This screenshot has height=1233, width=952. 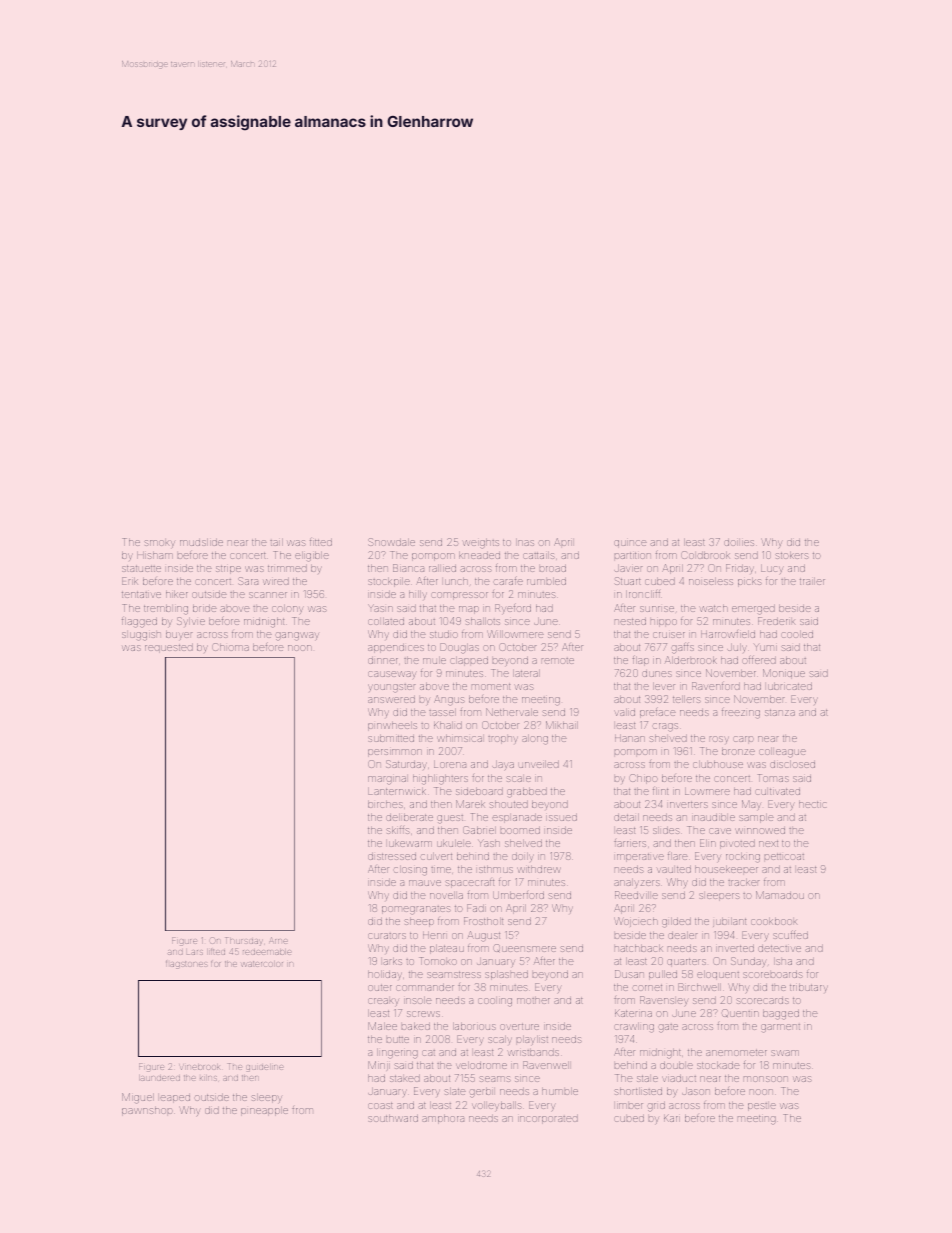 I want to click on grabbed, so click(x=527, y=793).
